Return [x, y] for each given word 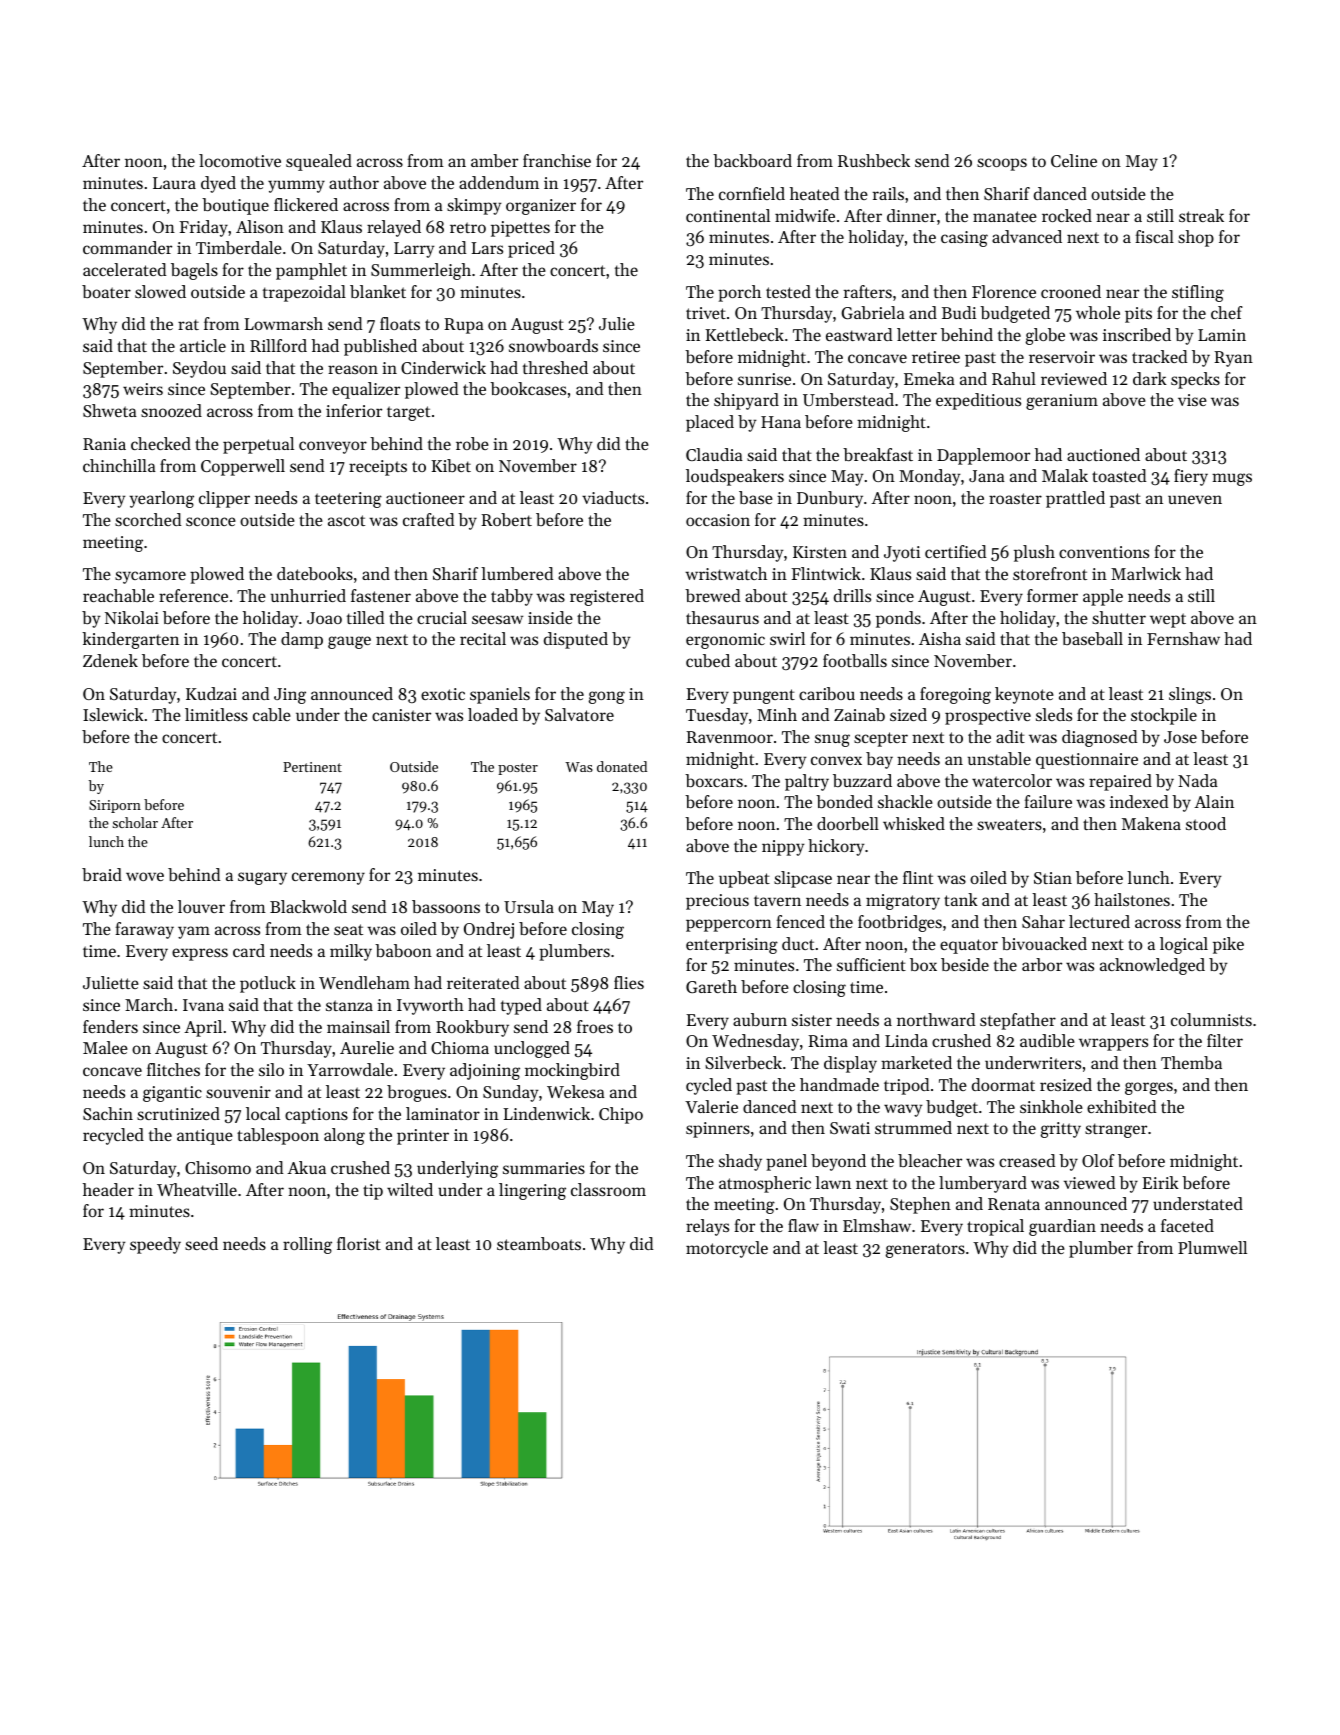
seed [201, 1243]
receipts [378, 468]
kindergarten [130, 640]
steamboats [539, 1243]
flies [629, 982]
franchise [557, 160]
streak [1201, 215]
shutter [1119, 617]
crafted [429, 519]
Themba [1191, 1062]
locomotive [240, 160]
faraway [144, 930]
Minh [777, 714]
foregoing [955, 695]
